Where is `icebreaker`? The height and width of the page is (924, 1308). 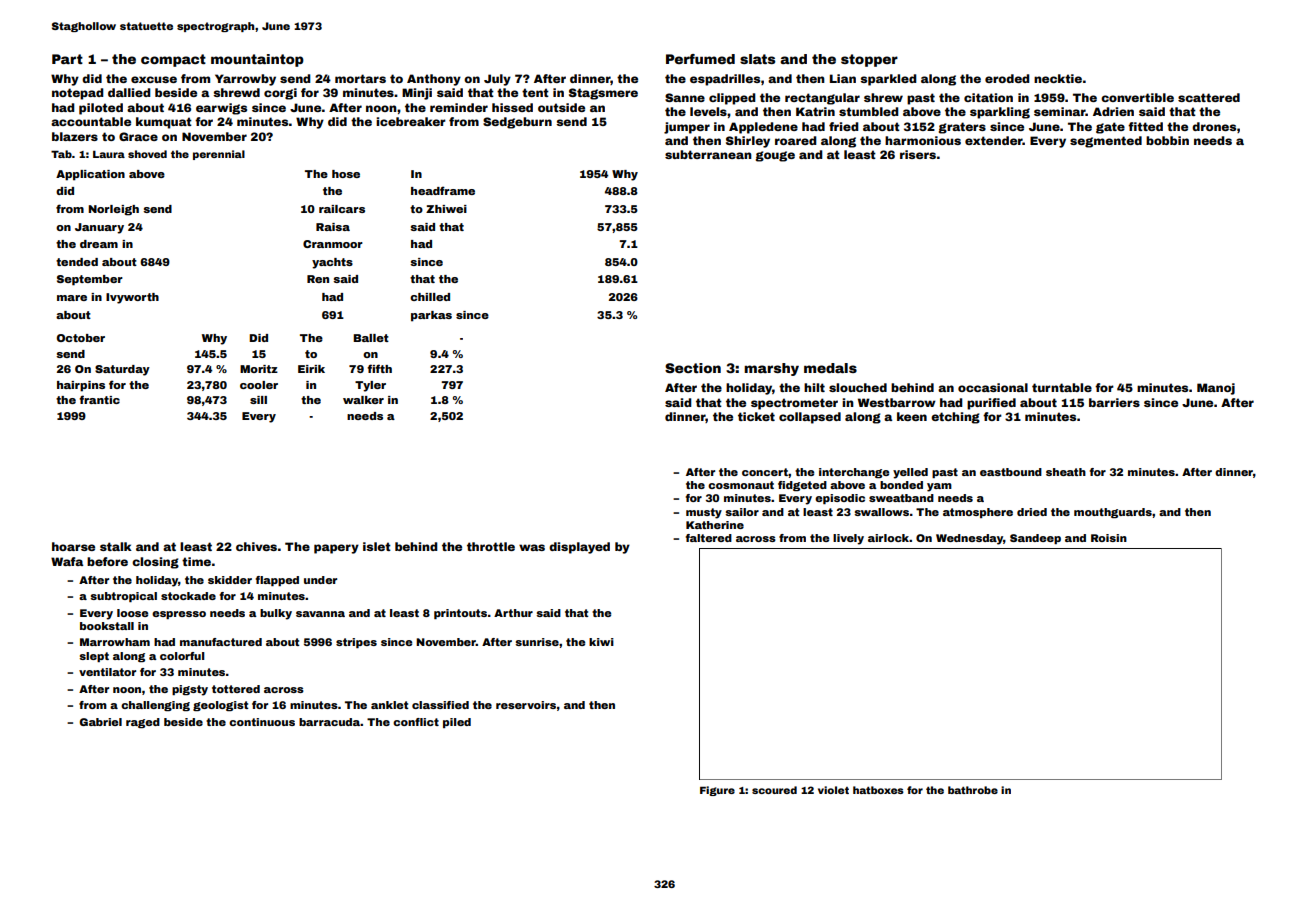 icebreaker is located at coordinates (411, 121).
